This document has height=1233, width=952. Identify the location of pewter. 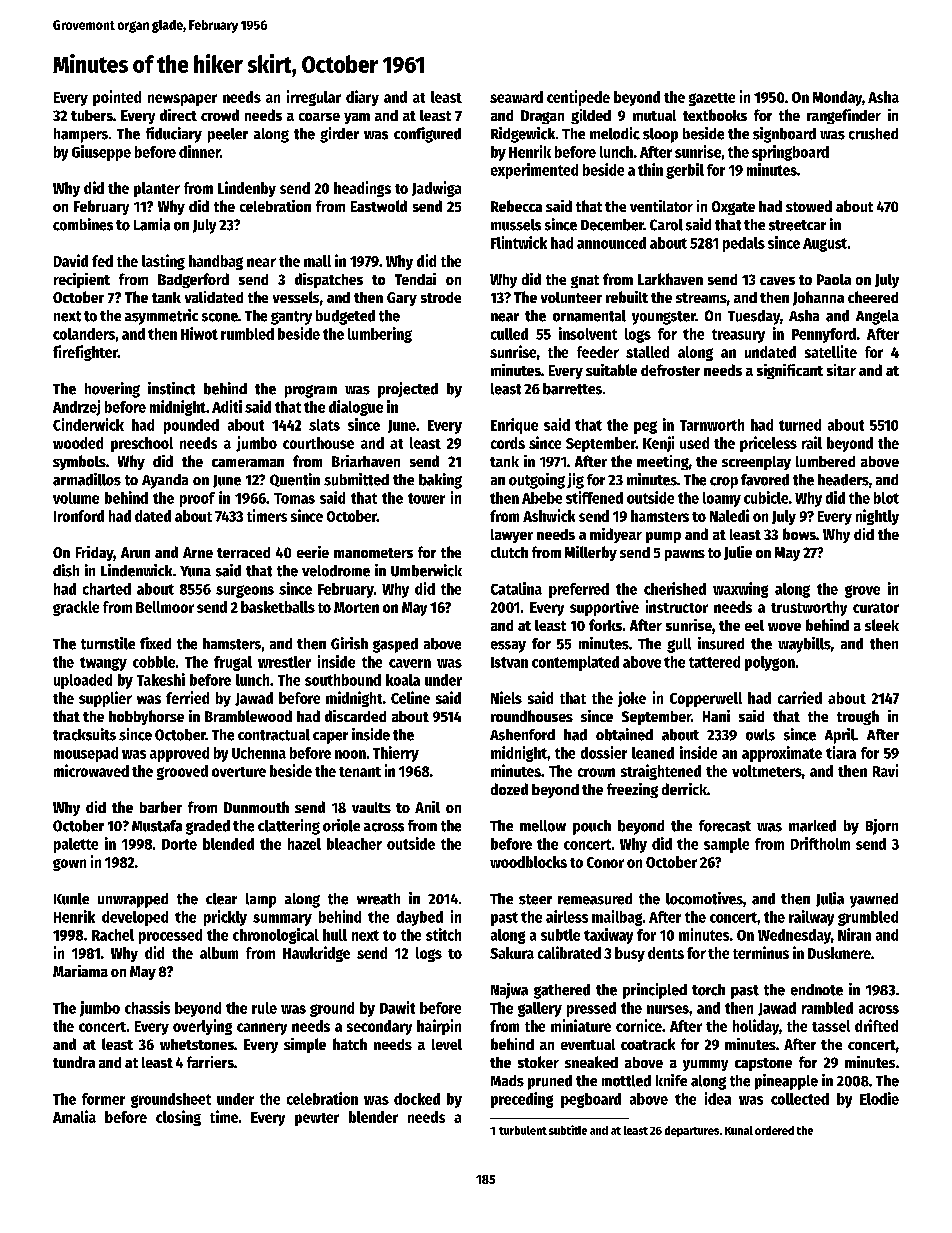
(317, 1119).
